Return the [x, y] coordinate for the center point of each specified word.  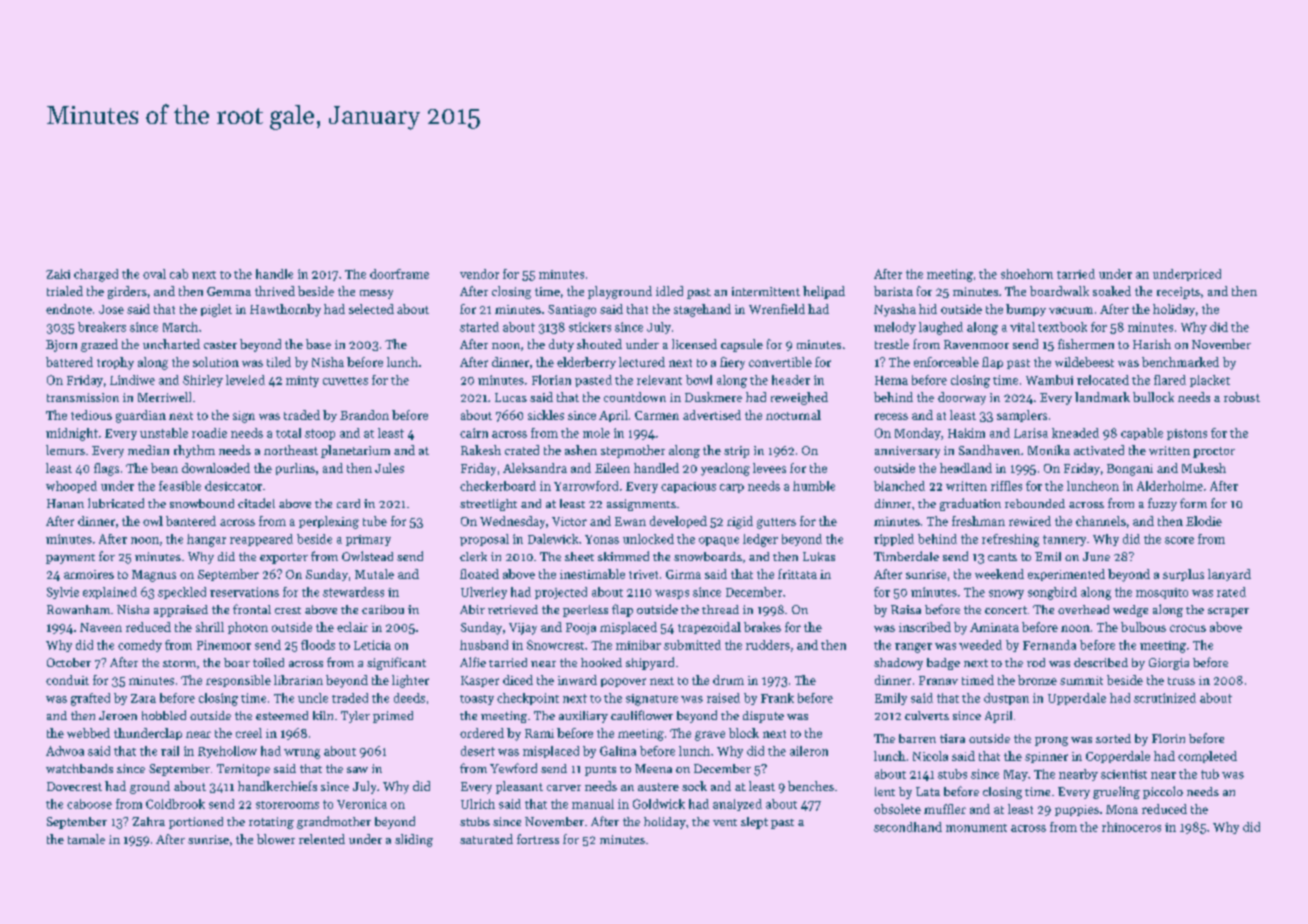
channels [1101, 521]
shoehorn [1027, 274]
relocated [1103, 380]
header [791, 380]
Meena [653, 768]
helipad [824, 292]
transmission [83, 397]
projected [561, 593]
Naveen [101, 627]
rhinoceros [1131, 827]
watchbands [79, 768]
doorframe [399, 274]
